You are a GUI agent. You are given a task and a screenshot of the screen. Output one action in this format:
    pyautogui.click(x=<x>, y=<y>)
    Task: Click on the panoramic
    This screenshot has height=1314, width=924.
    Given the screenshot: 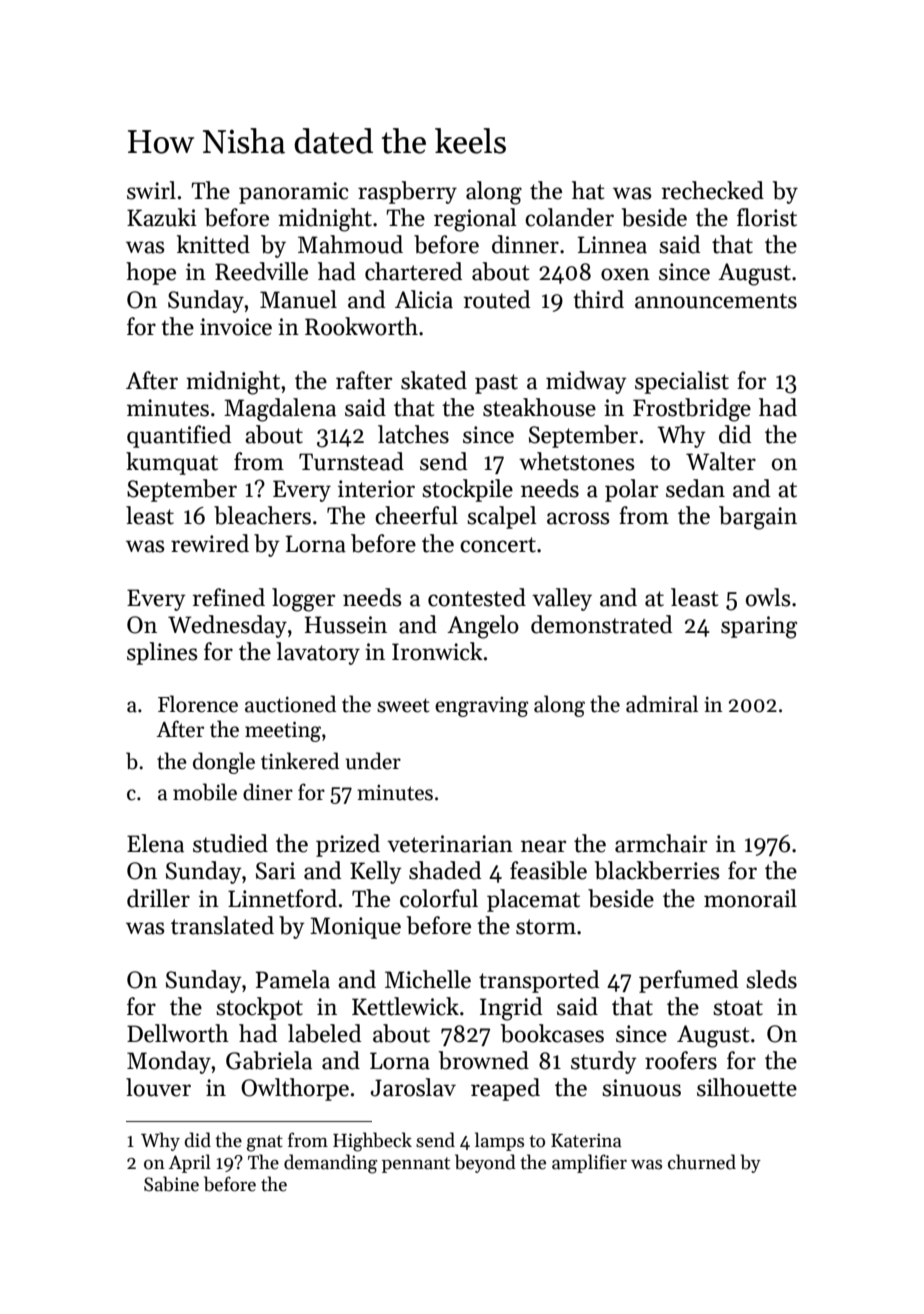 What is the action you would take?
    pyautogui.click(x=294, y=193)
